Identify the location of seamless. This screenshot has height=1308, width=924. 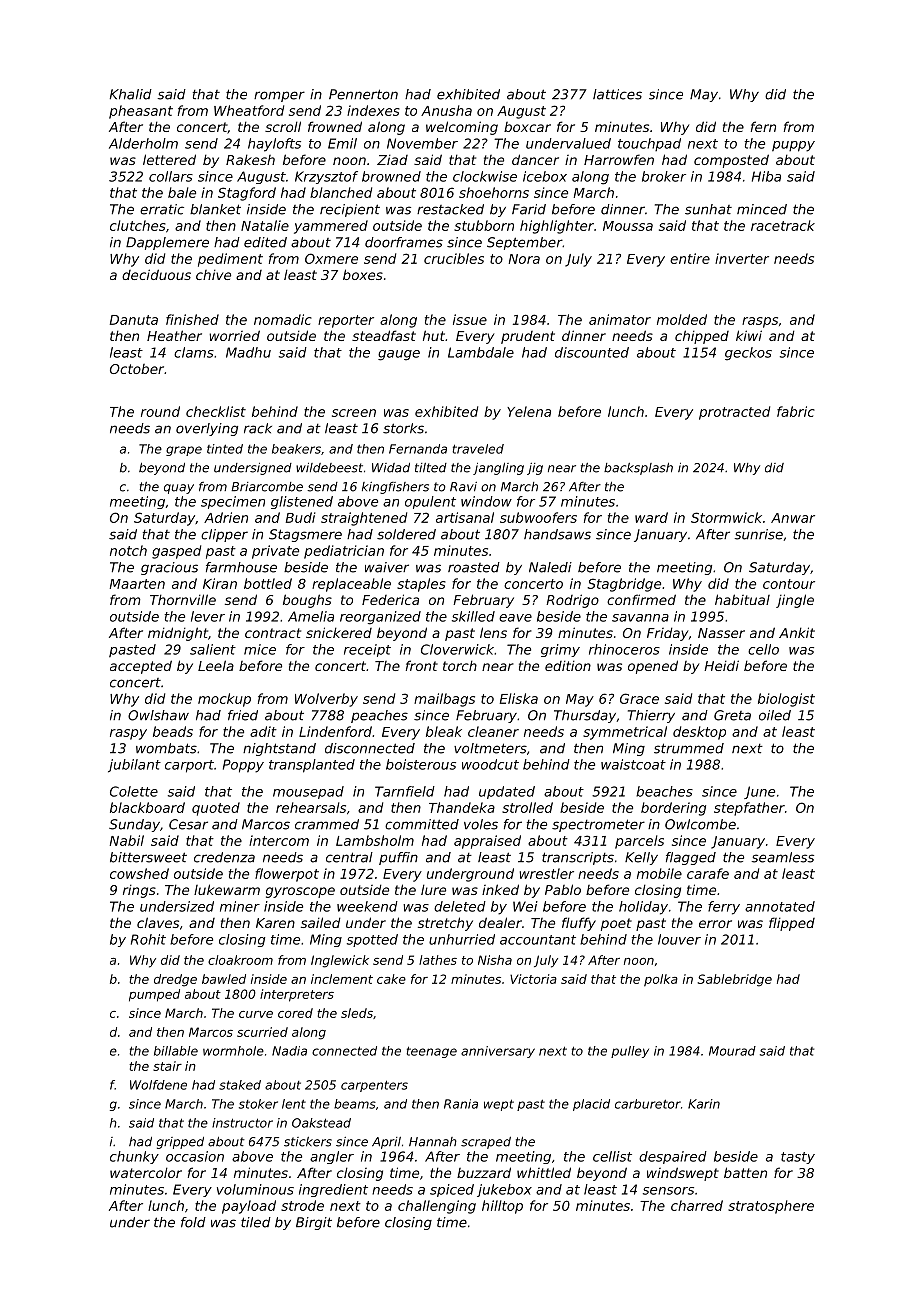
(782, 857).
